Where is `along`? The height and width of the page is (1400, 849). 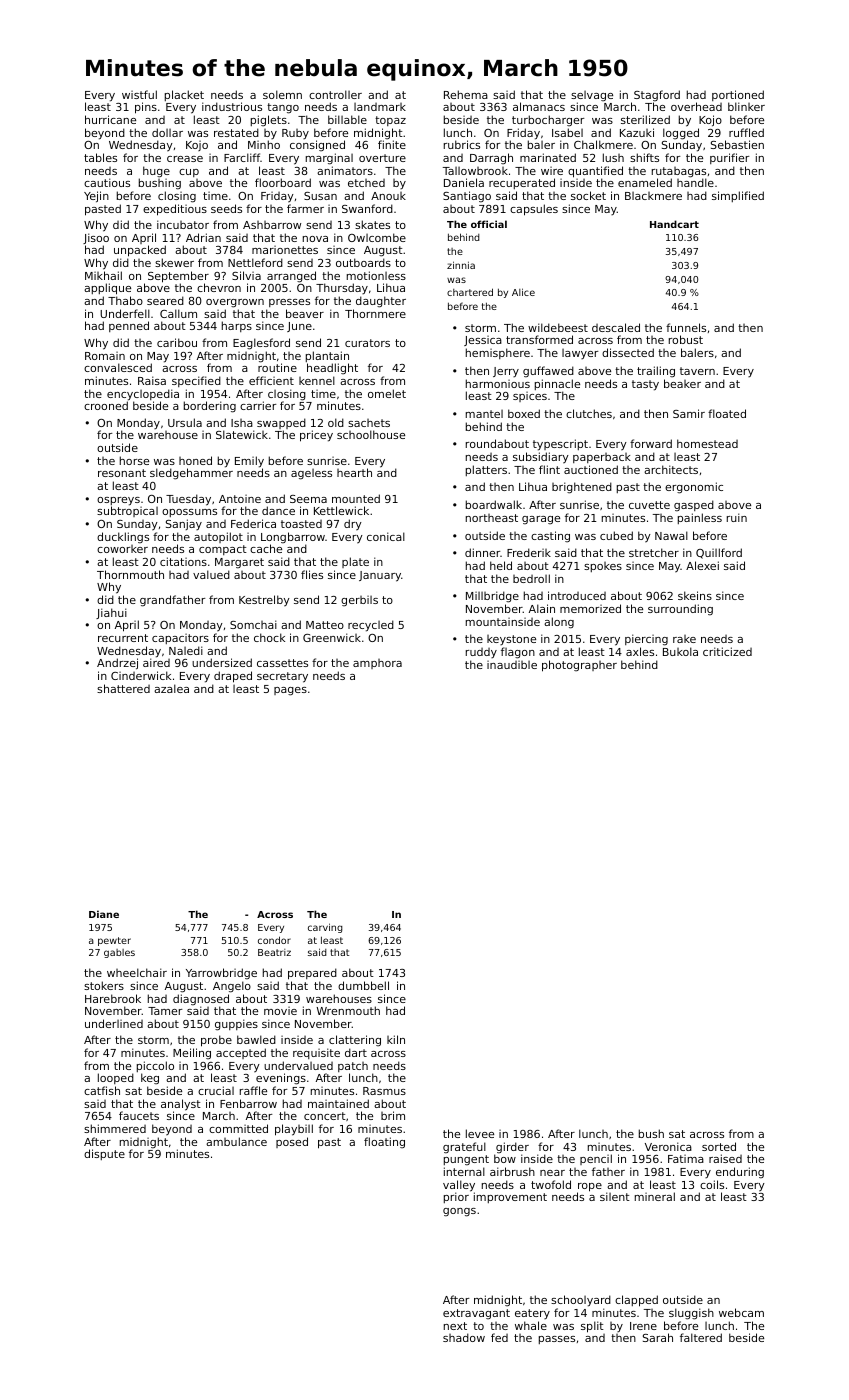
along is located at coordinates (559, 623).
